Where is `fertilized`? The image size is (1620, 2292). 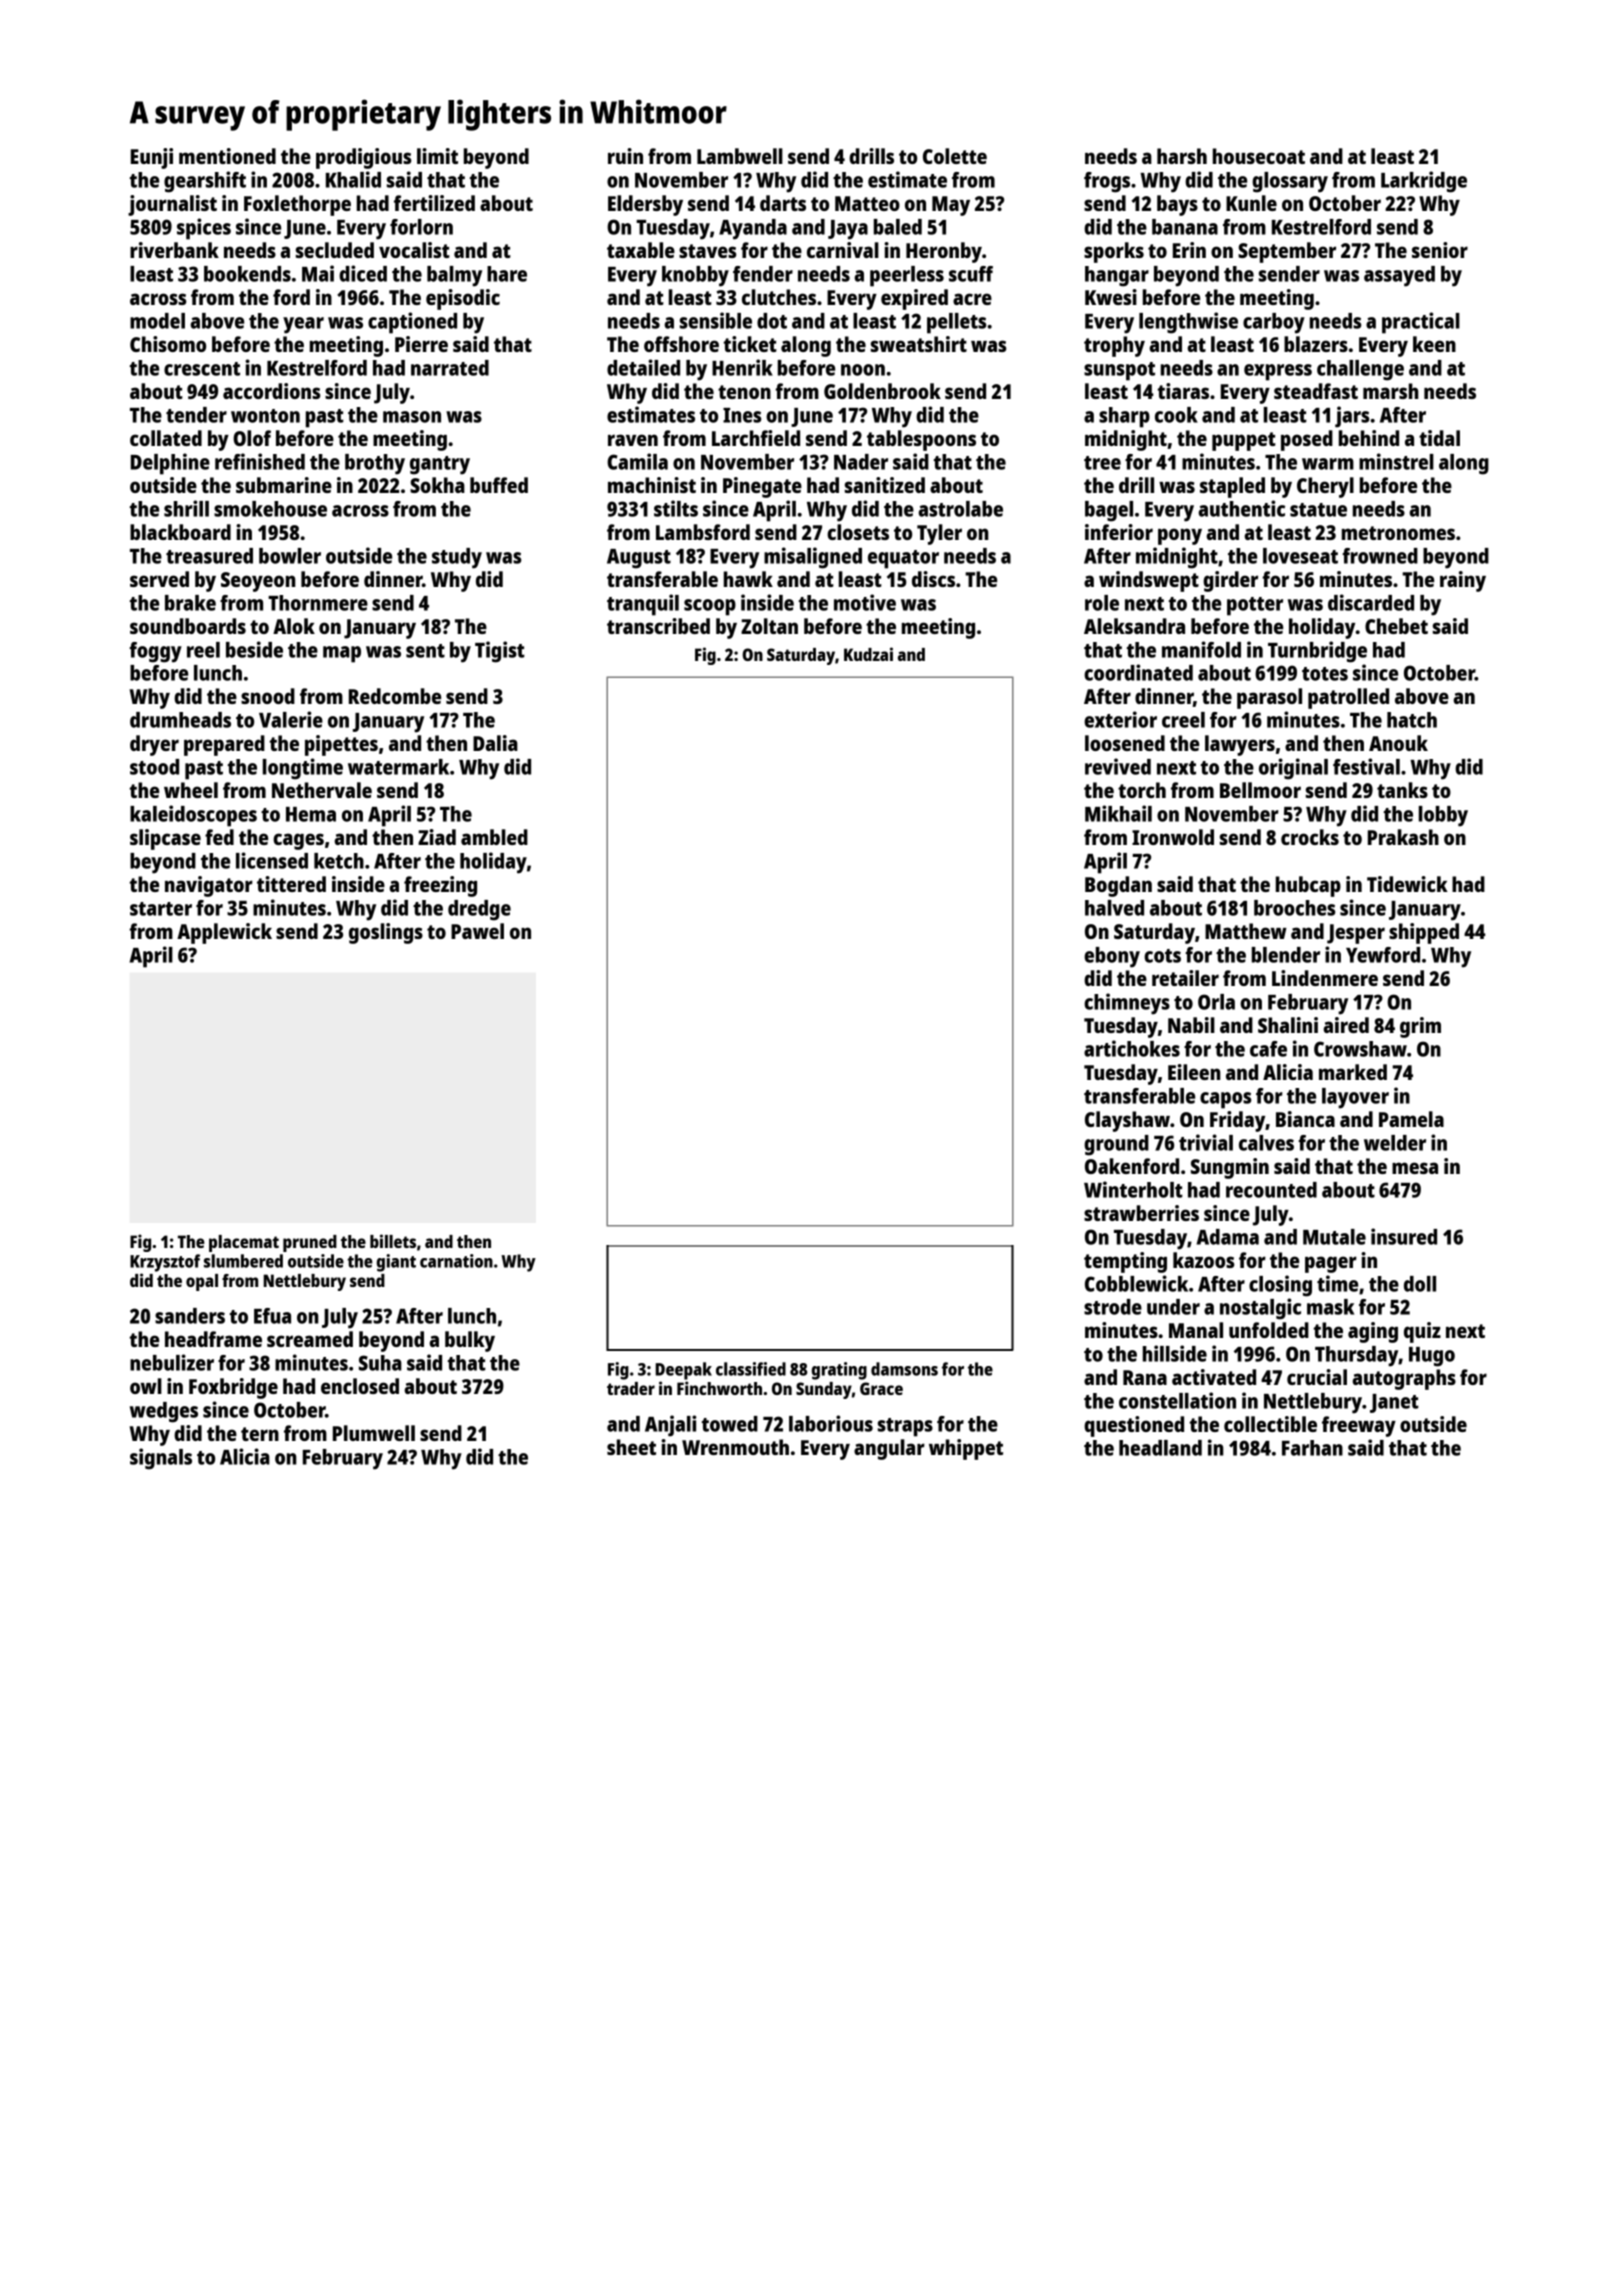
fertilized is located at coordinates (434, 203).
